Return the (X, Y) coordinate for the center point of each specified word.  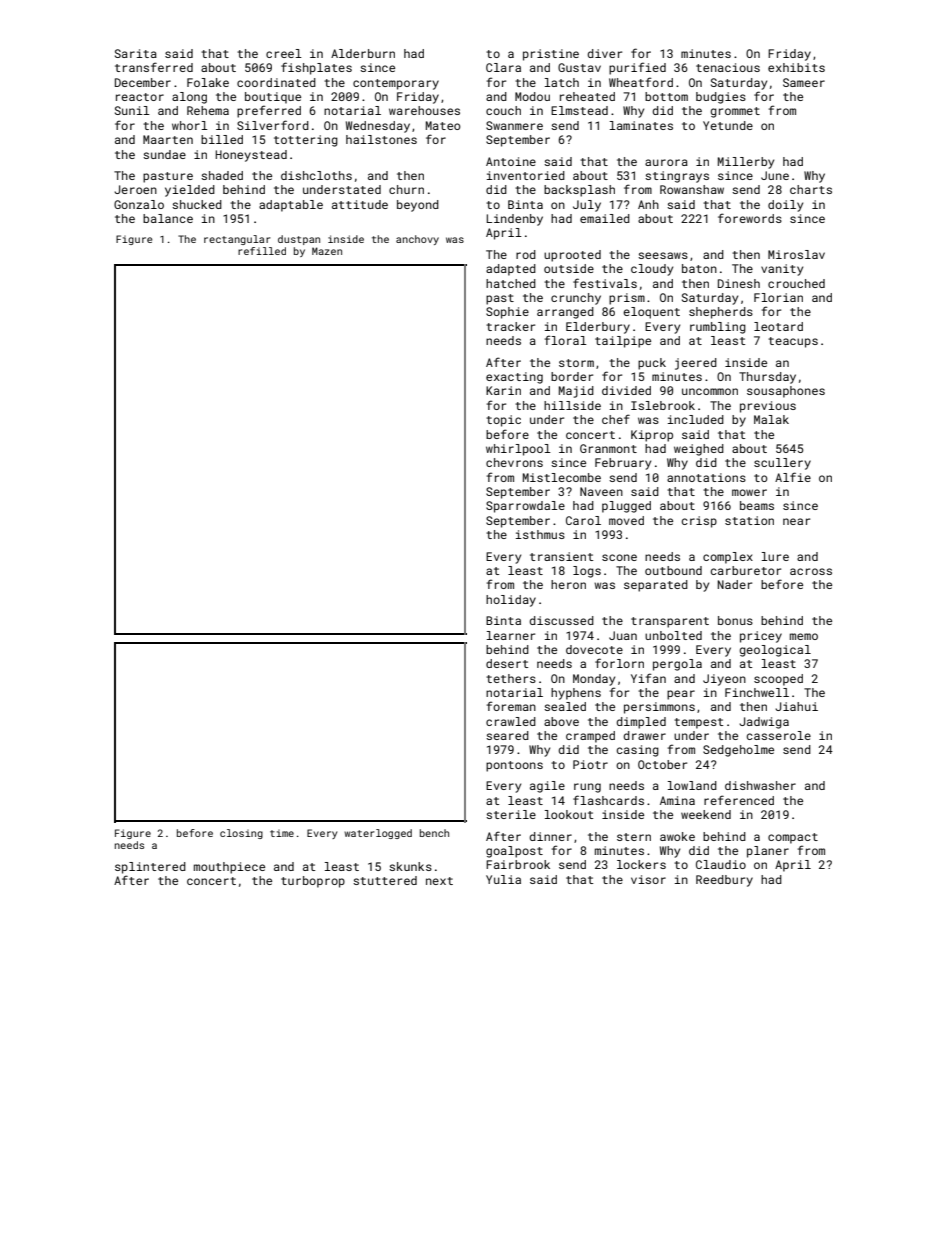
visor (648, 879)
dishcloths (316, 175)
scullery (782, 464)
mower (749, 492)
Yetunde (728, 125)
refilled (262, 251)
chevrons (514, 462)
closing (241, 834)
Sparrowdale (525, 507)
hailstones (381, 139)
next (439, 881)
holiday (511, 601)
